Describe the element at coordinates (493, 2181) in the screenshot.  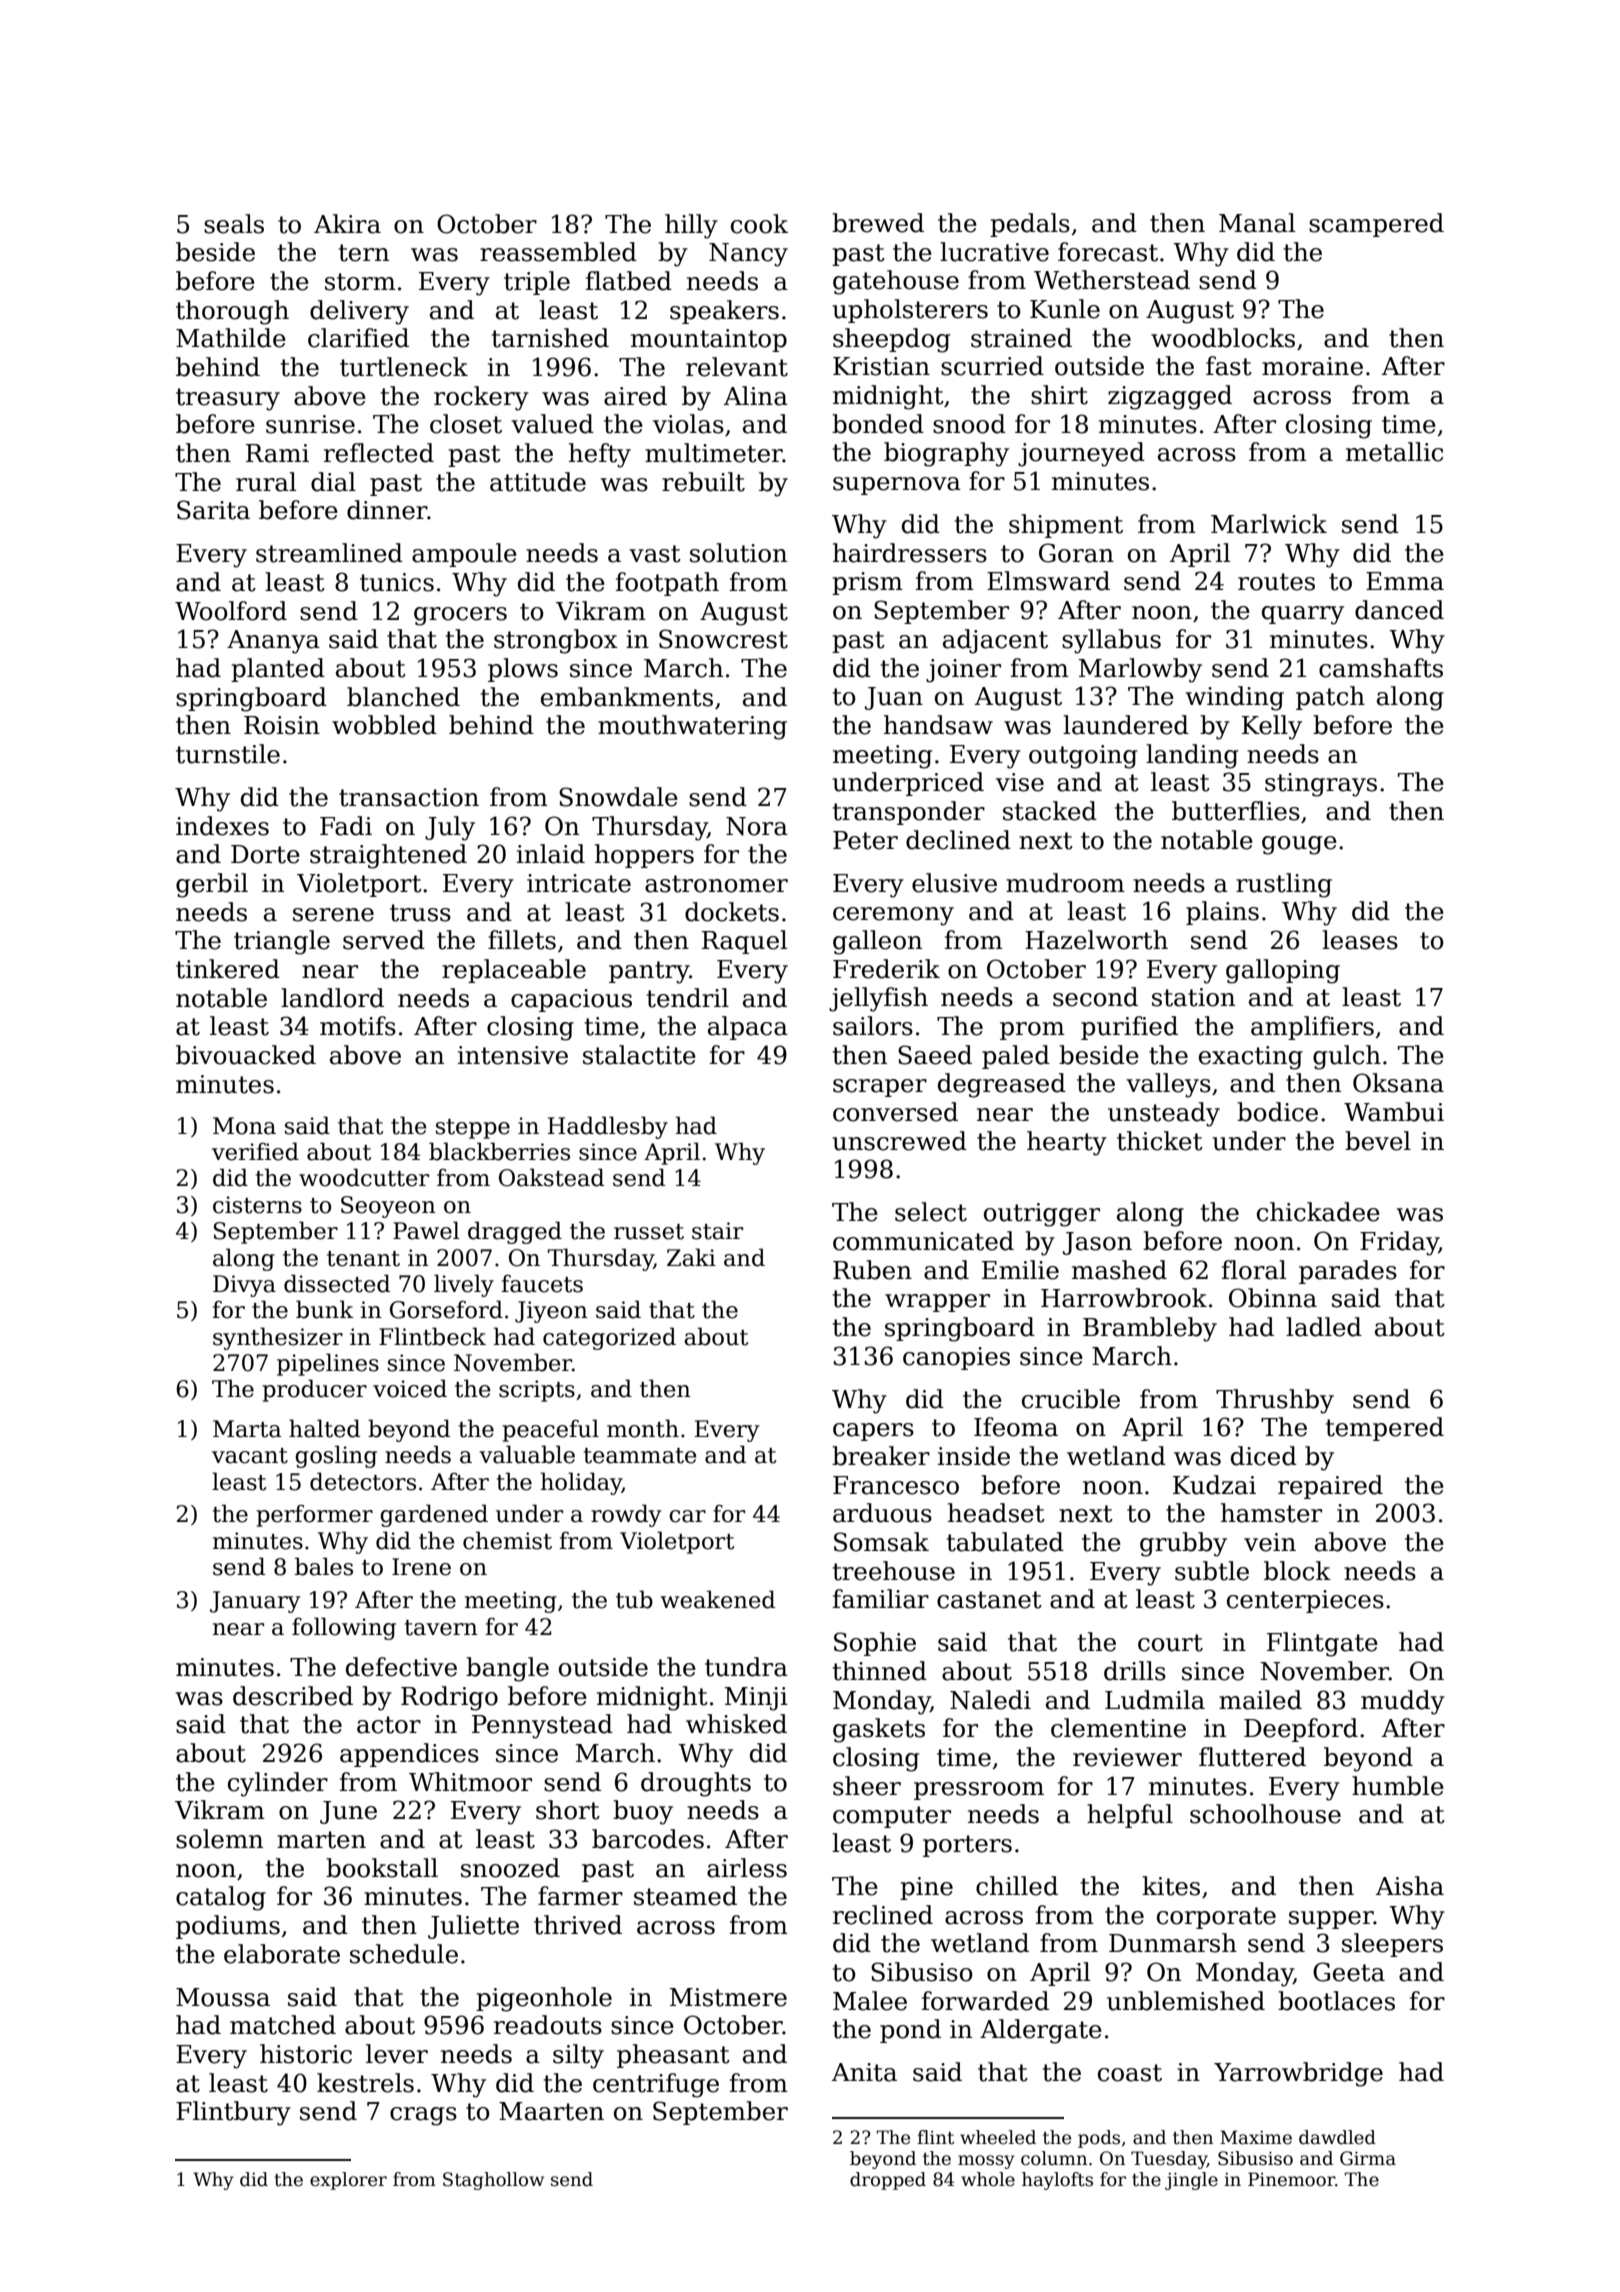
I see `Staghollow` at that location.
